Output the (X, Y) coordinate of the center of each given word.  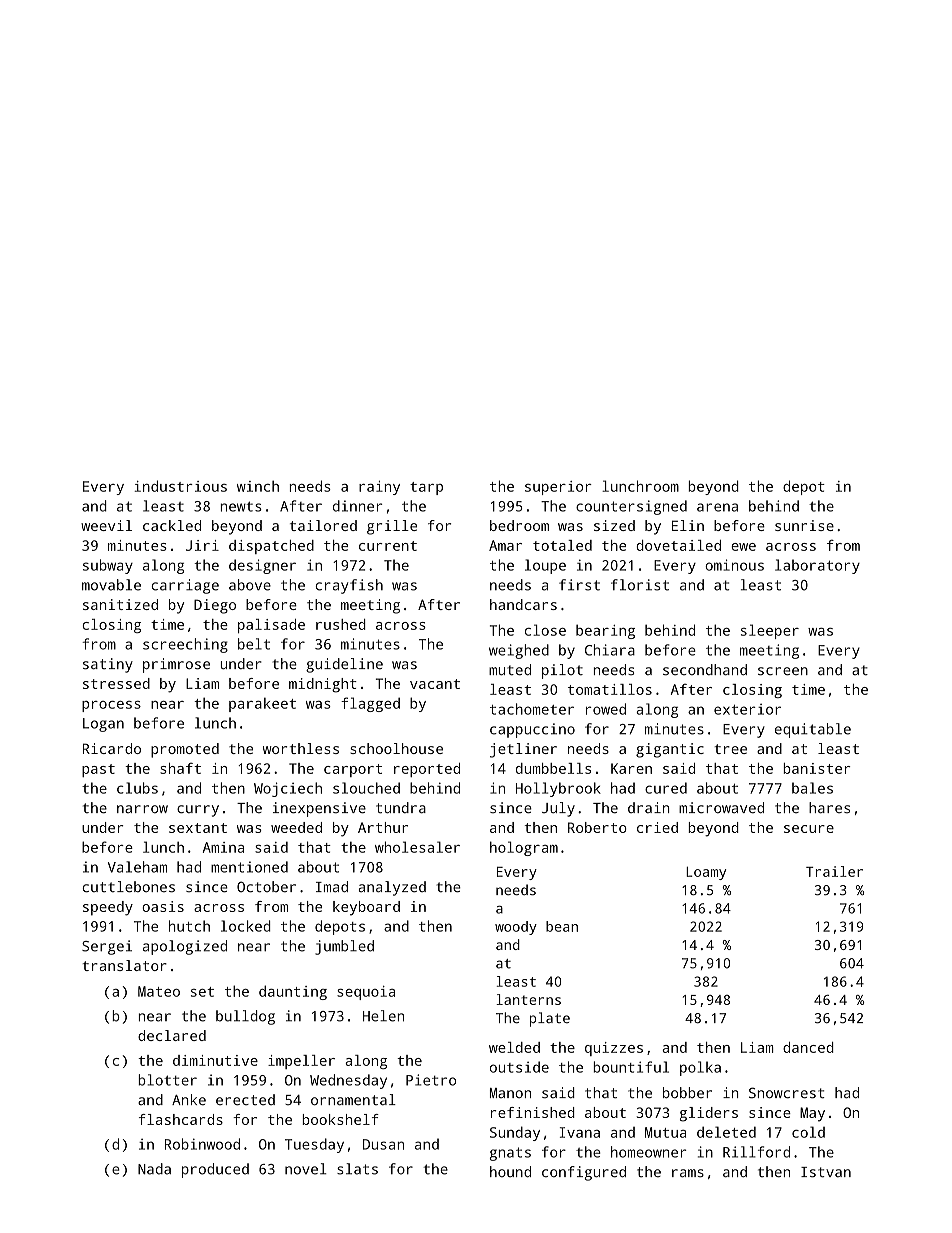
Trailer (834, 871)
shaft (180, 768)
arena (717, 507)
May (812, 1114)
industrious (181, 486)
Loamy (706, 873)
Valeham (137, 867)
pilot (562, 671)
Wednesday (348, 1081)
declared (172, 1035)
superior (558, 488)
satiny (108, 665)
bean (562, 926)
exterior (747, 709)
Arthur (383, 827)
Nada (154, 1169)
